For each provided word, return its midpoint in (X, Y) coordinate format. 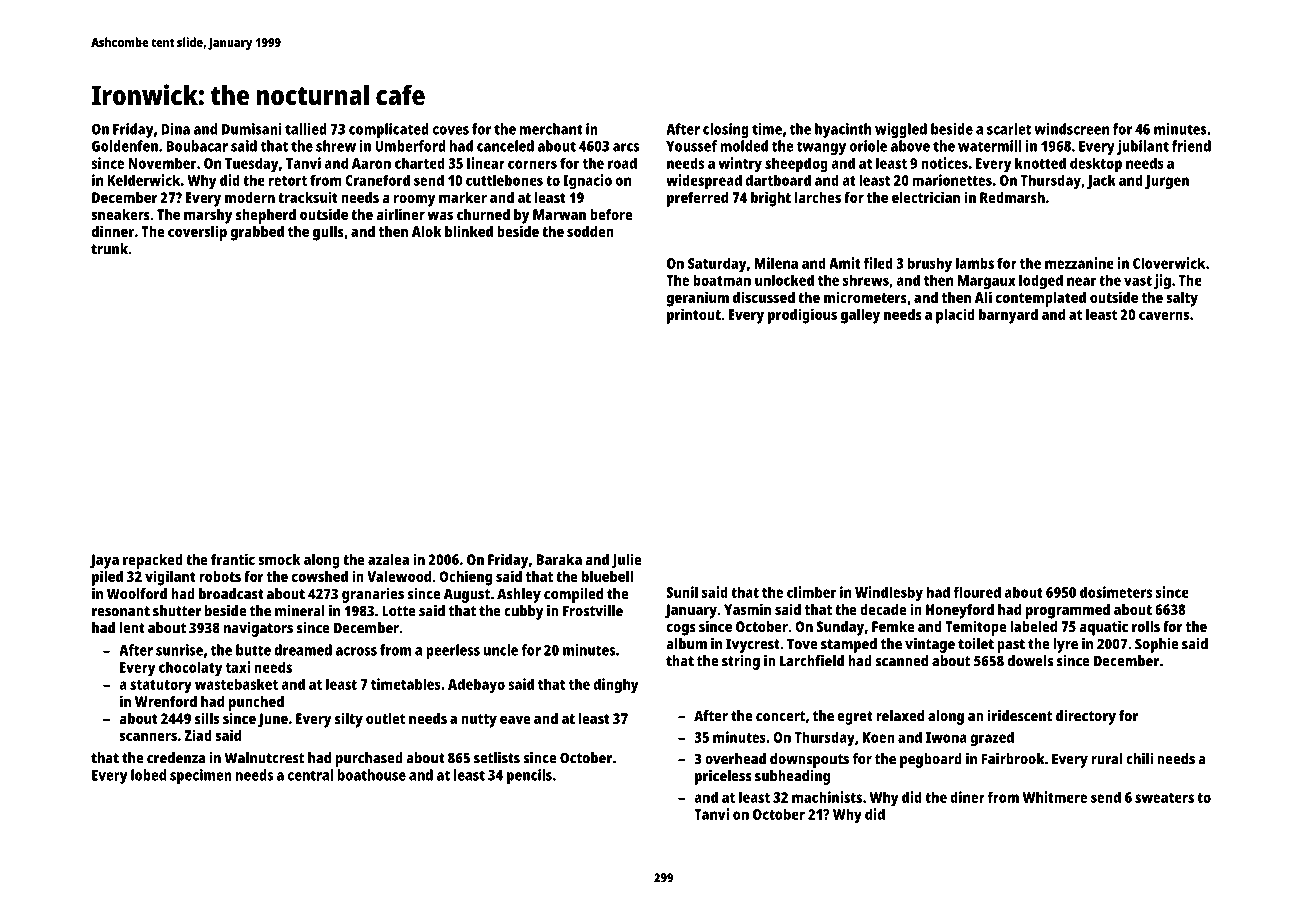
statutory (161, 687)
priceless (723, 777)
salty (1182, 299)
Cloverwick (1169, 263)
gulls (328, 233)
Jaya (104, 561)
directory (1086, 717)
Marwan (559, 214)
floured (977, 592)
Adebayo (476, 686)
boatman (722, 280)
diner (967, 797)
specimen (201, 776)
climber (811, 592)
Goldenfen (125, 146)
